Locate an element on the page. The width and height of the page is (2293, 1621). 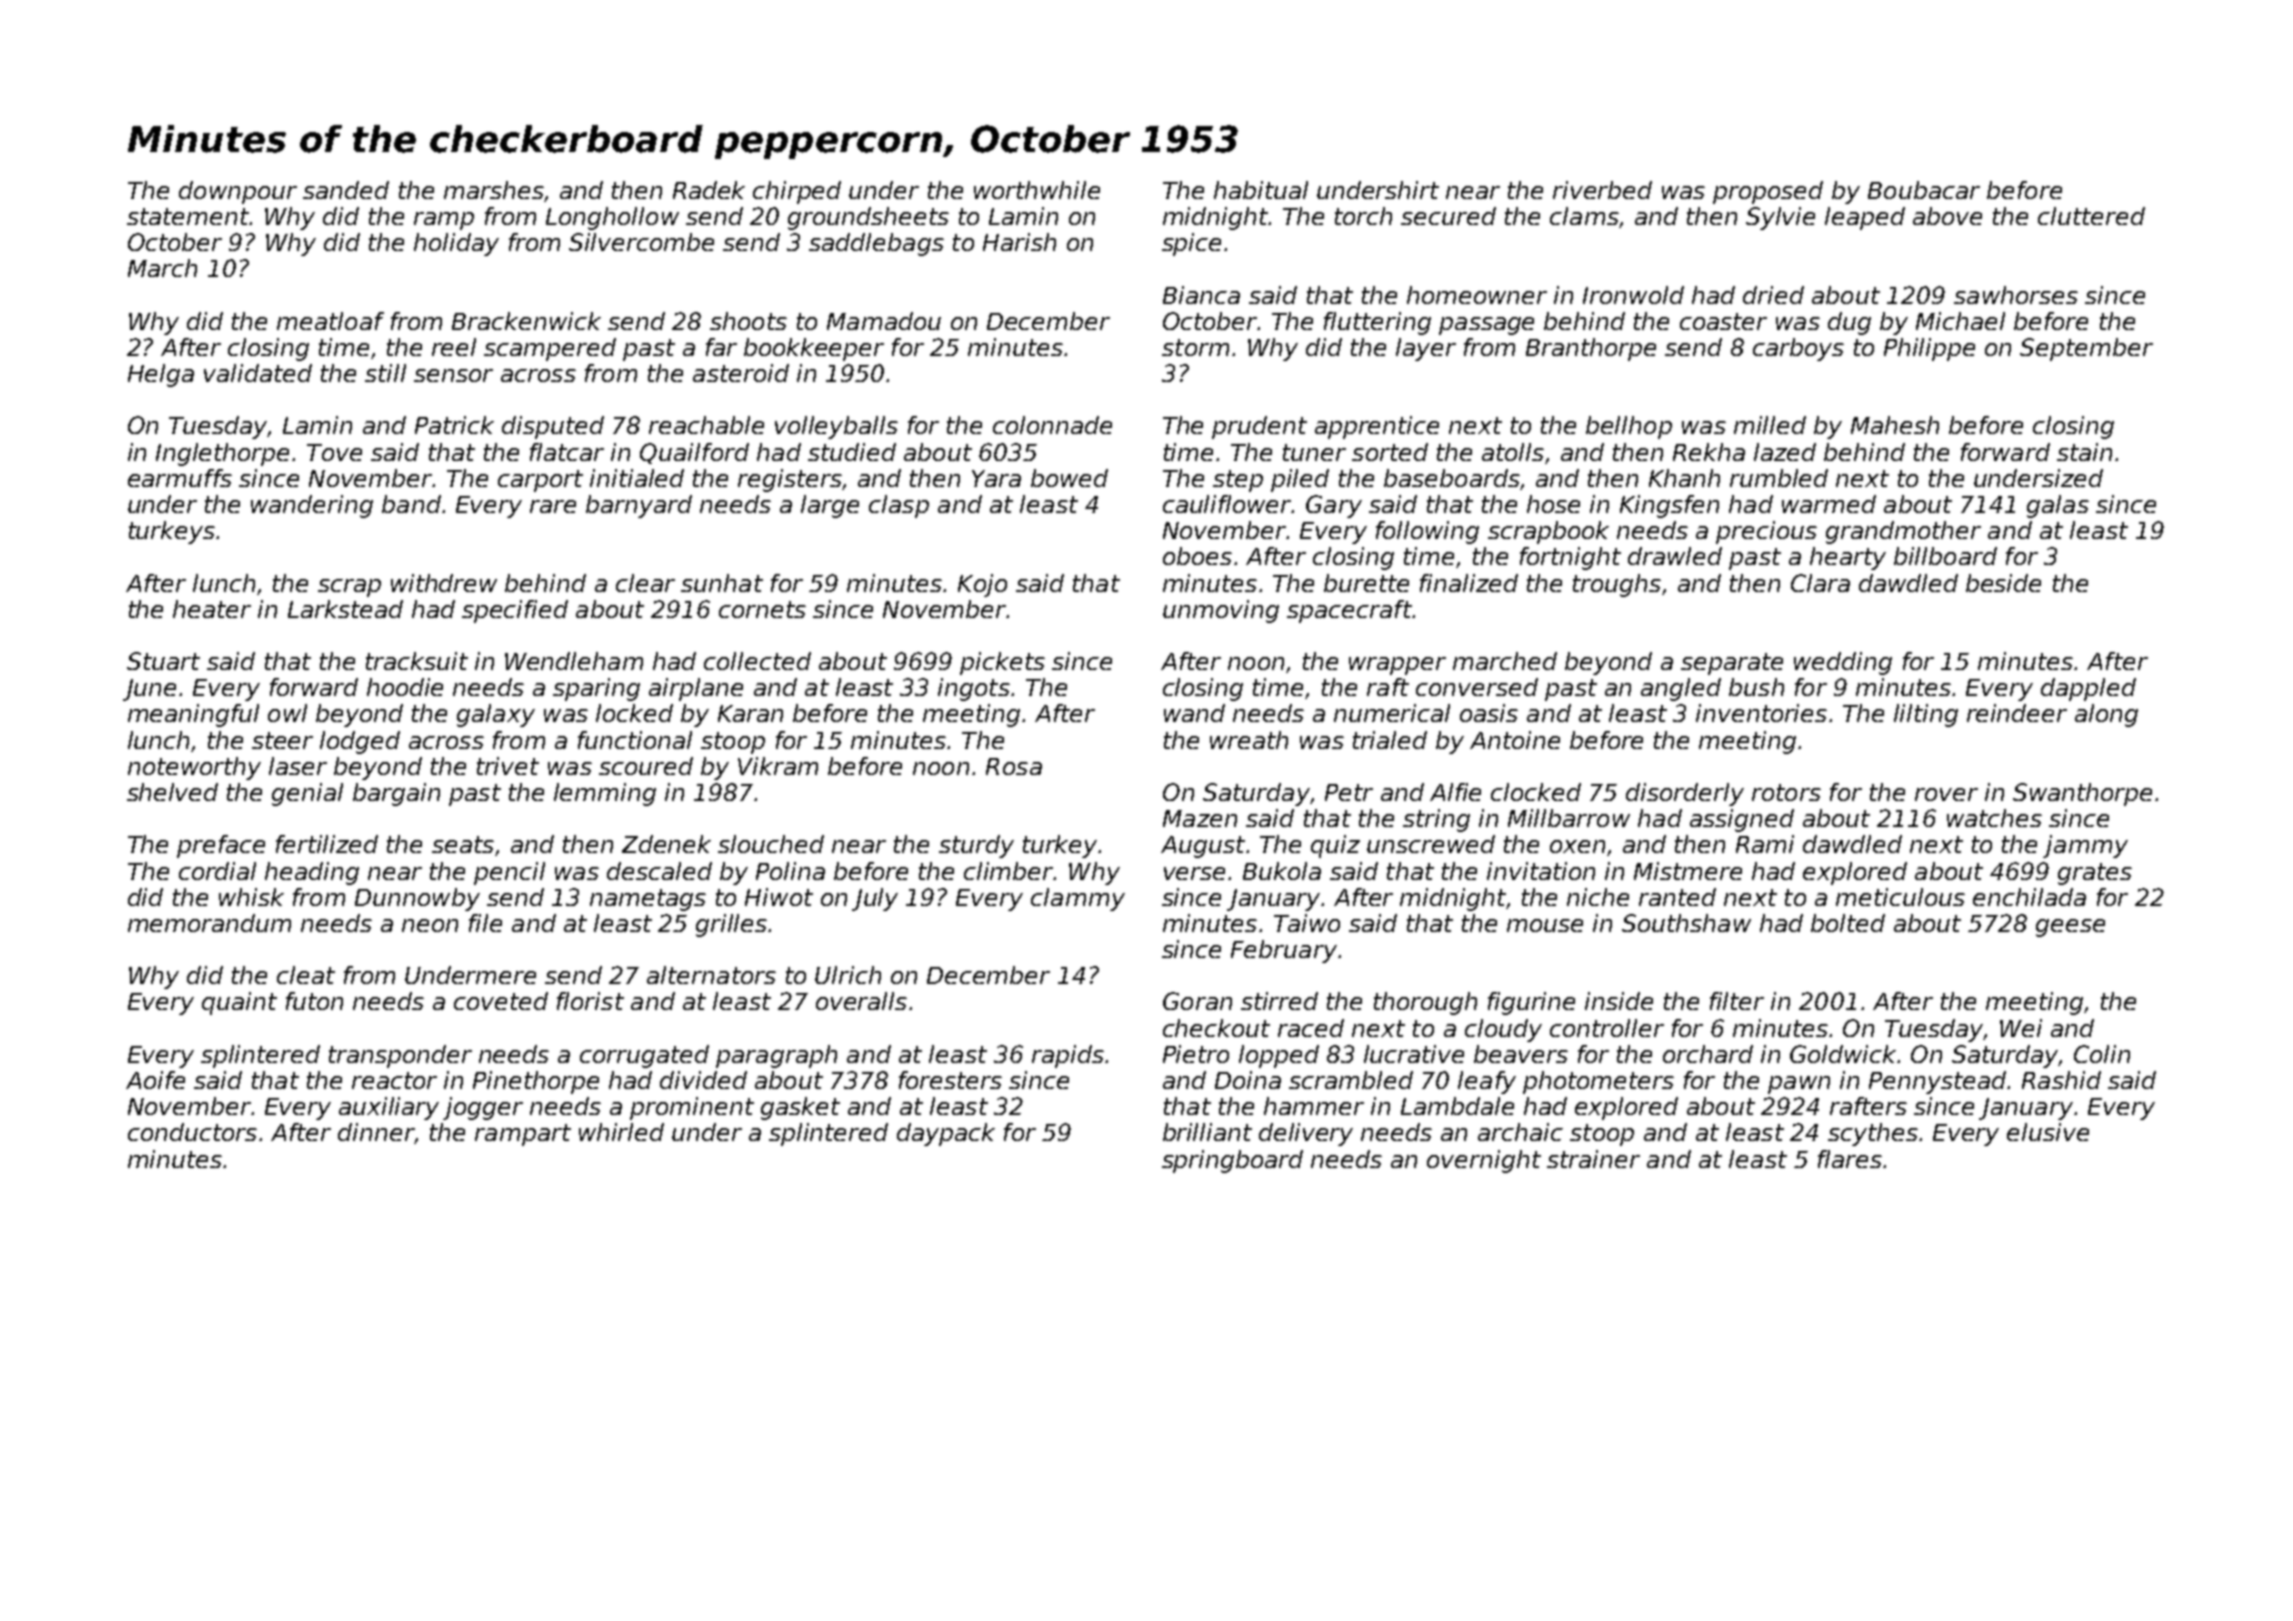
Inglethorpe is located at coordinates (222, 454).
